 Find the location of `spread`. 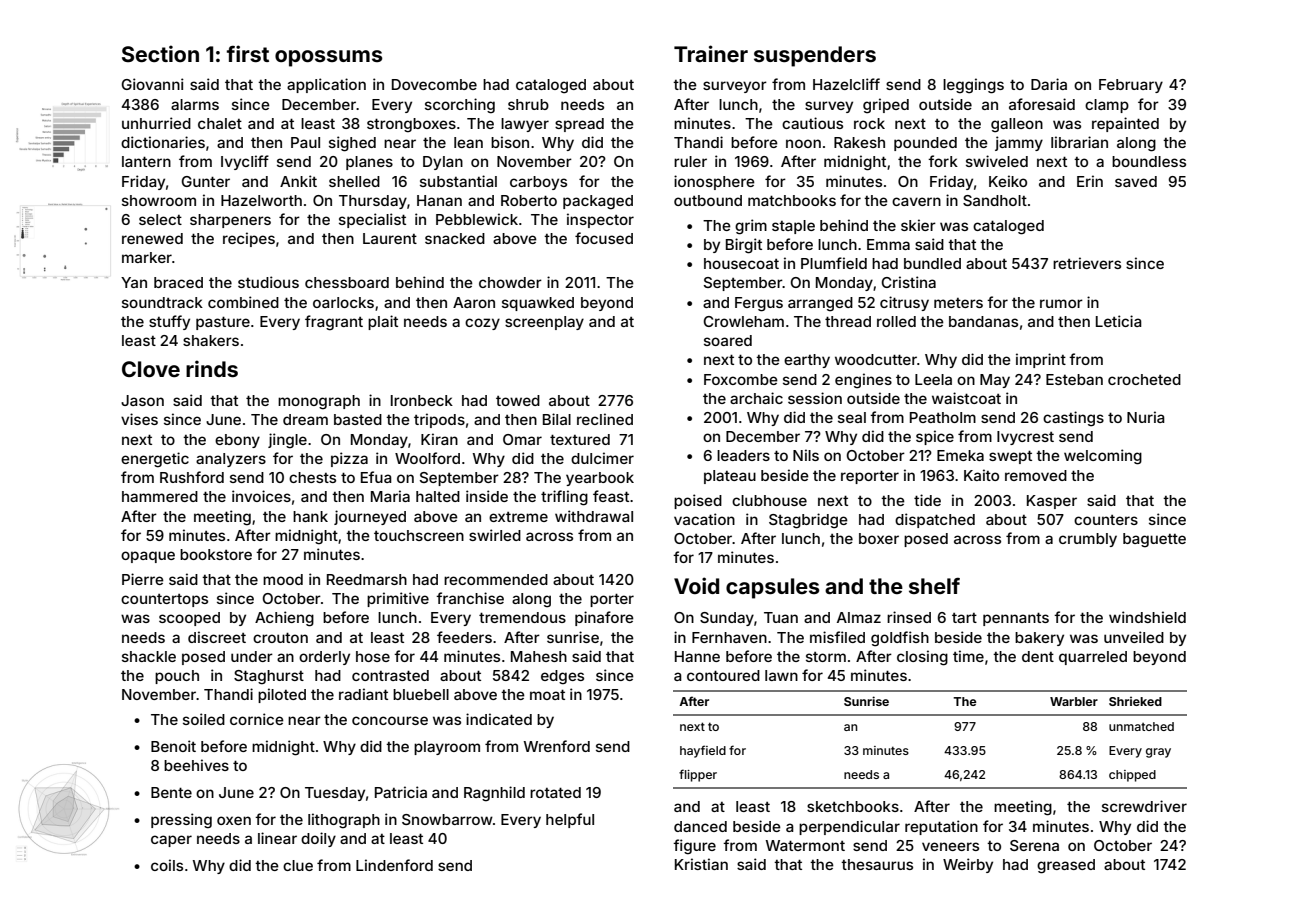

spread is located at coordinates (579, 125).
